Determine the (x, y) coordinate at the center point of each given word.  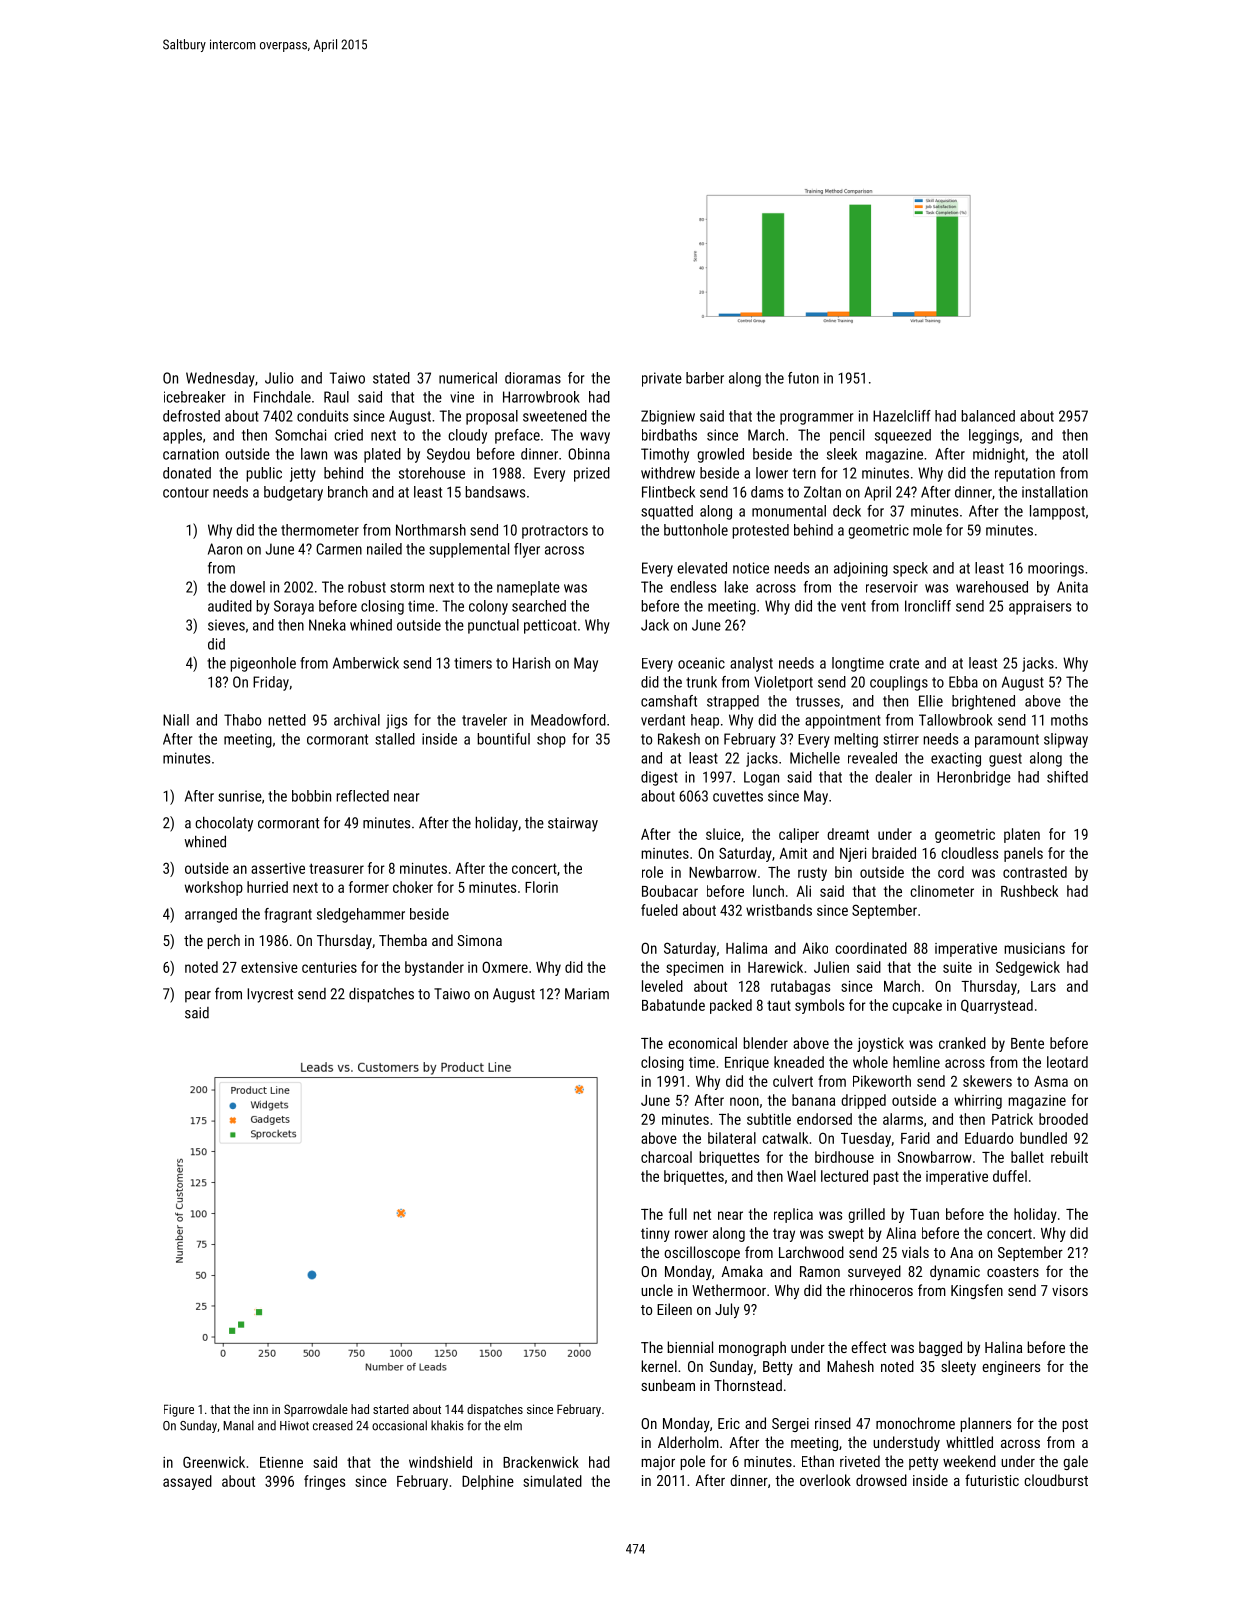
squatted (667, 512)
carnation (191, 454)
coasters (1013, 1272)
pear (198, 997)
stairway (573, 824)
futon (803, 378)
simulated (552, 1481)
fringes (324, 1482)
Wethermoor (729, 1290)
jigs (396, 721)
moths (1069, 720)
